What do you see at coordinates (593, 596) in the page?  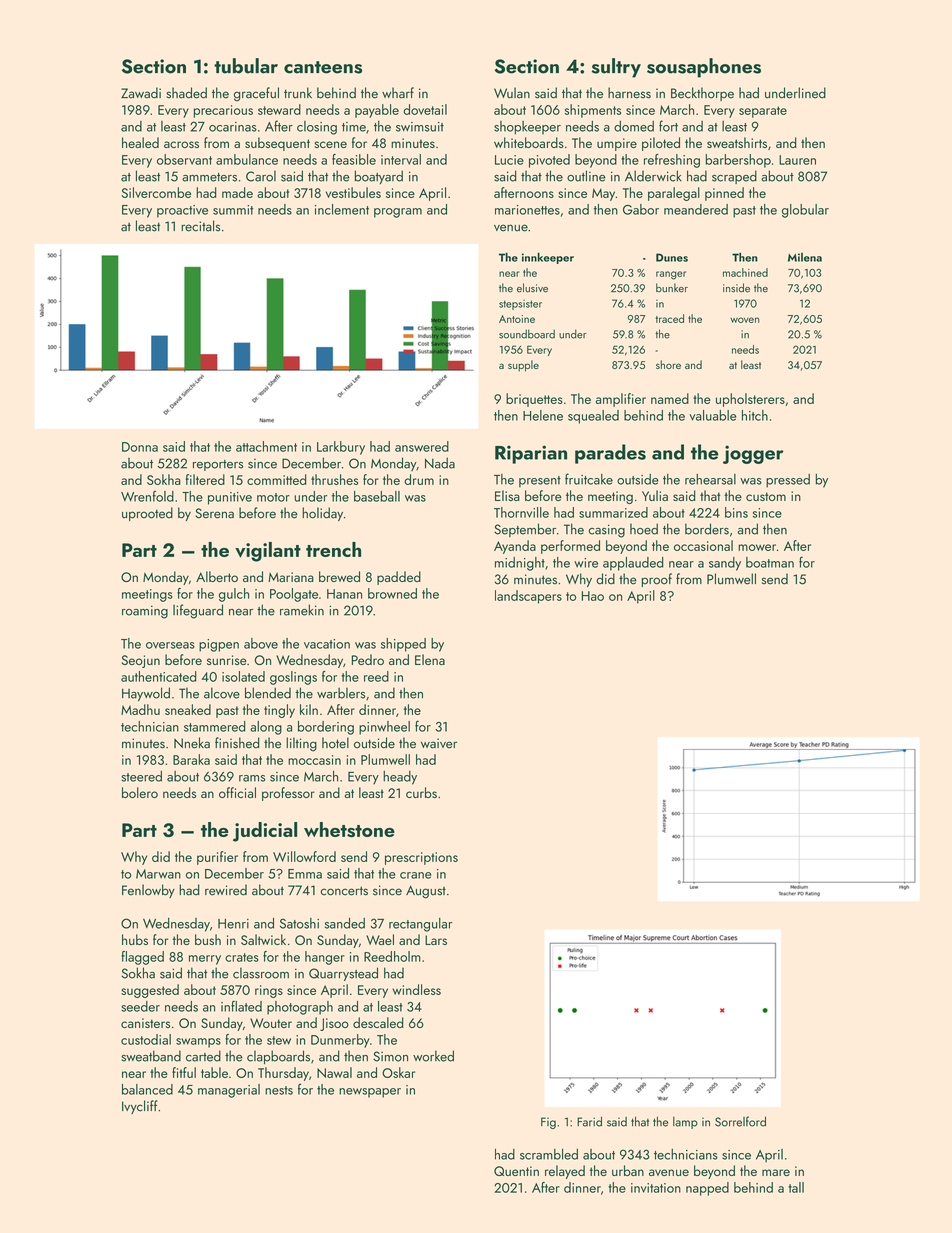 I see `Hao` at bounding box center [593, 596].
